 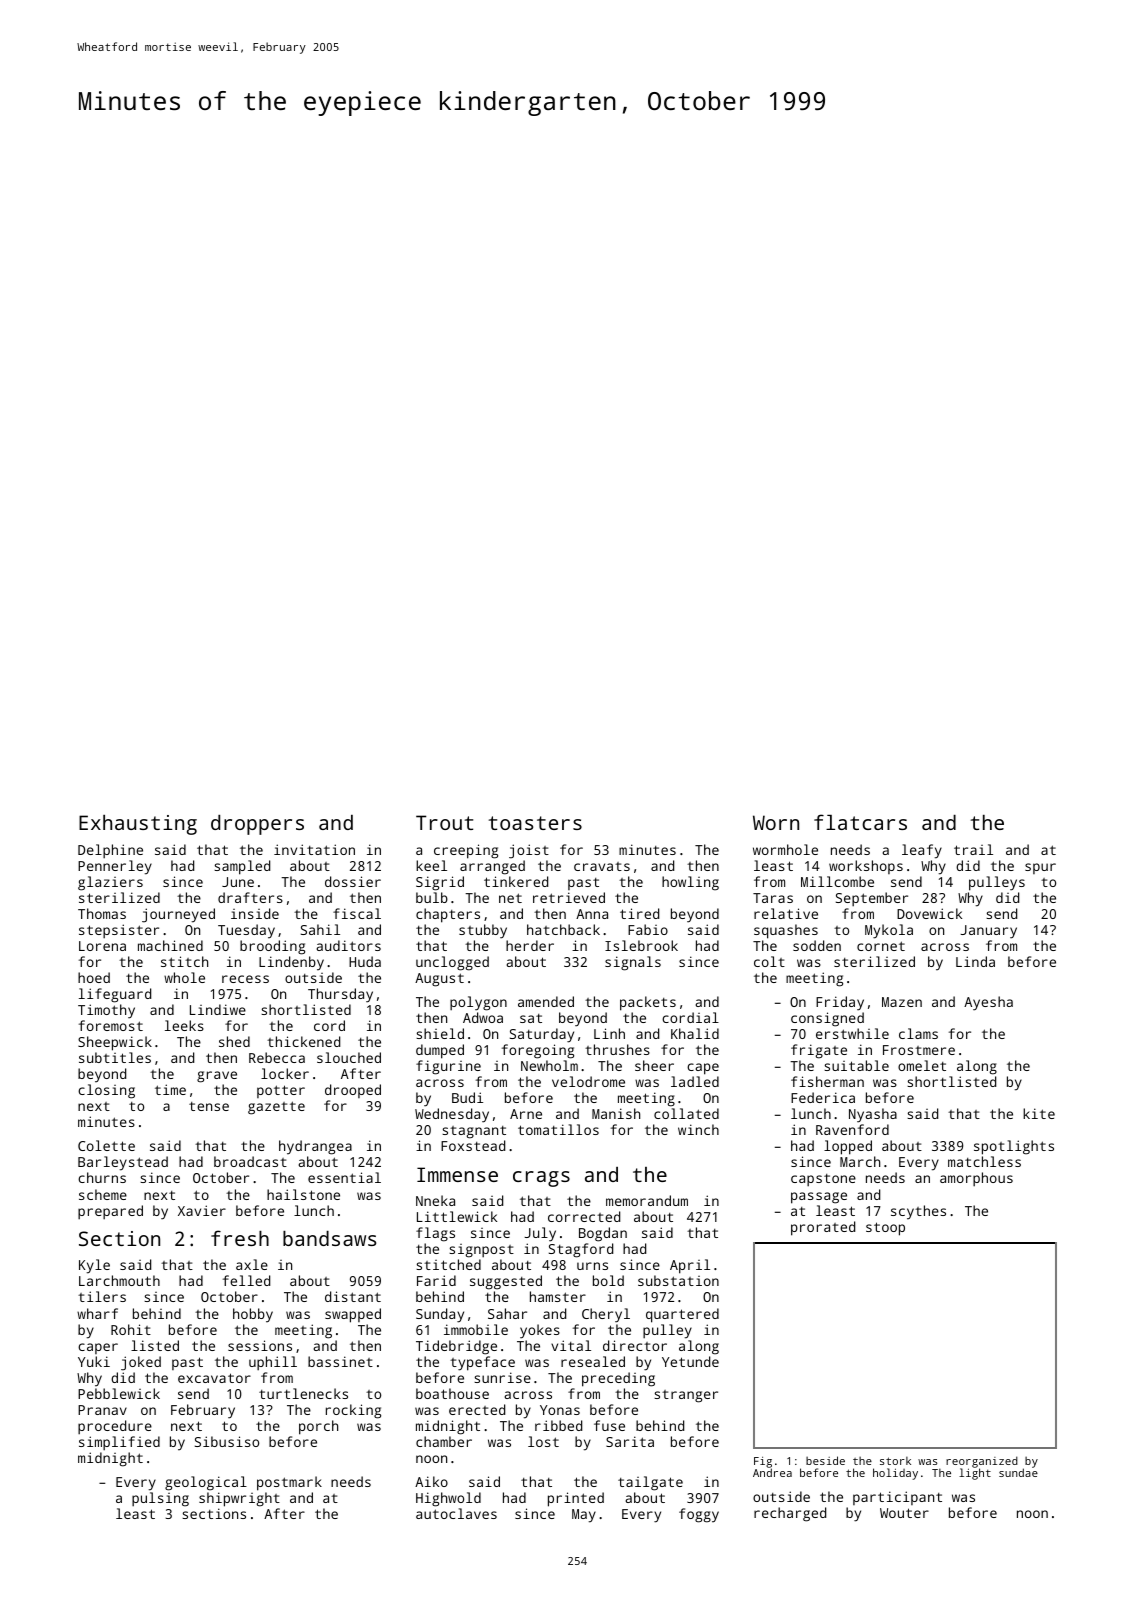 I want to click on Islebrook, so click(x=641, y=945).
